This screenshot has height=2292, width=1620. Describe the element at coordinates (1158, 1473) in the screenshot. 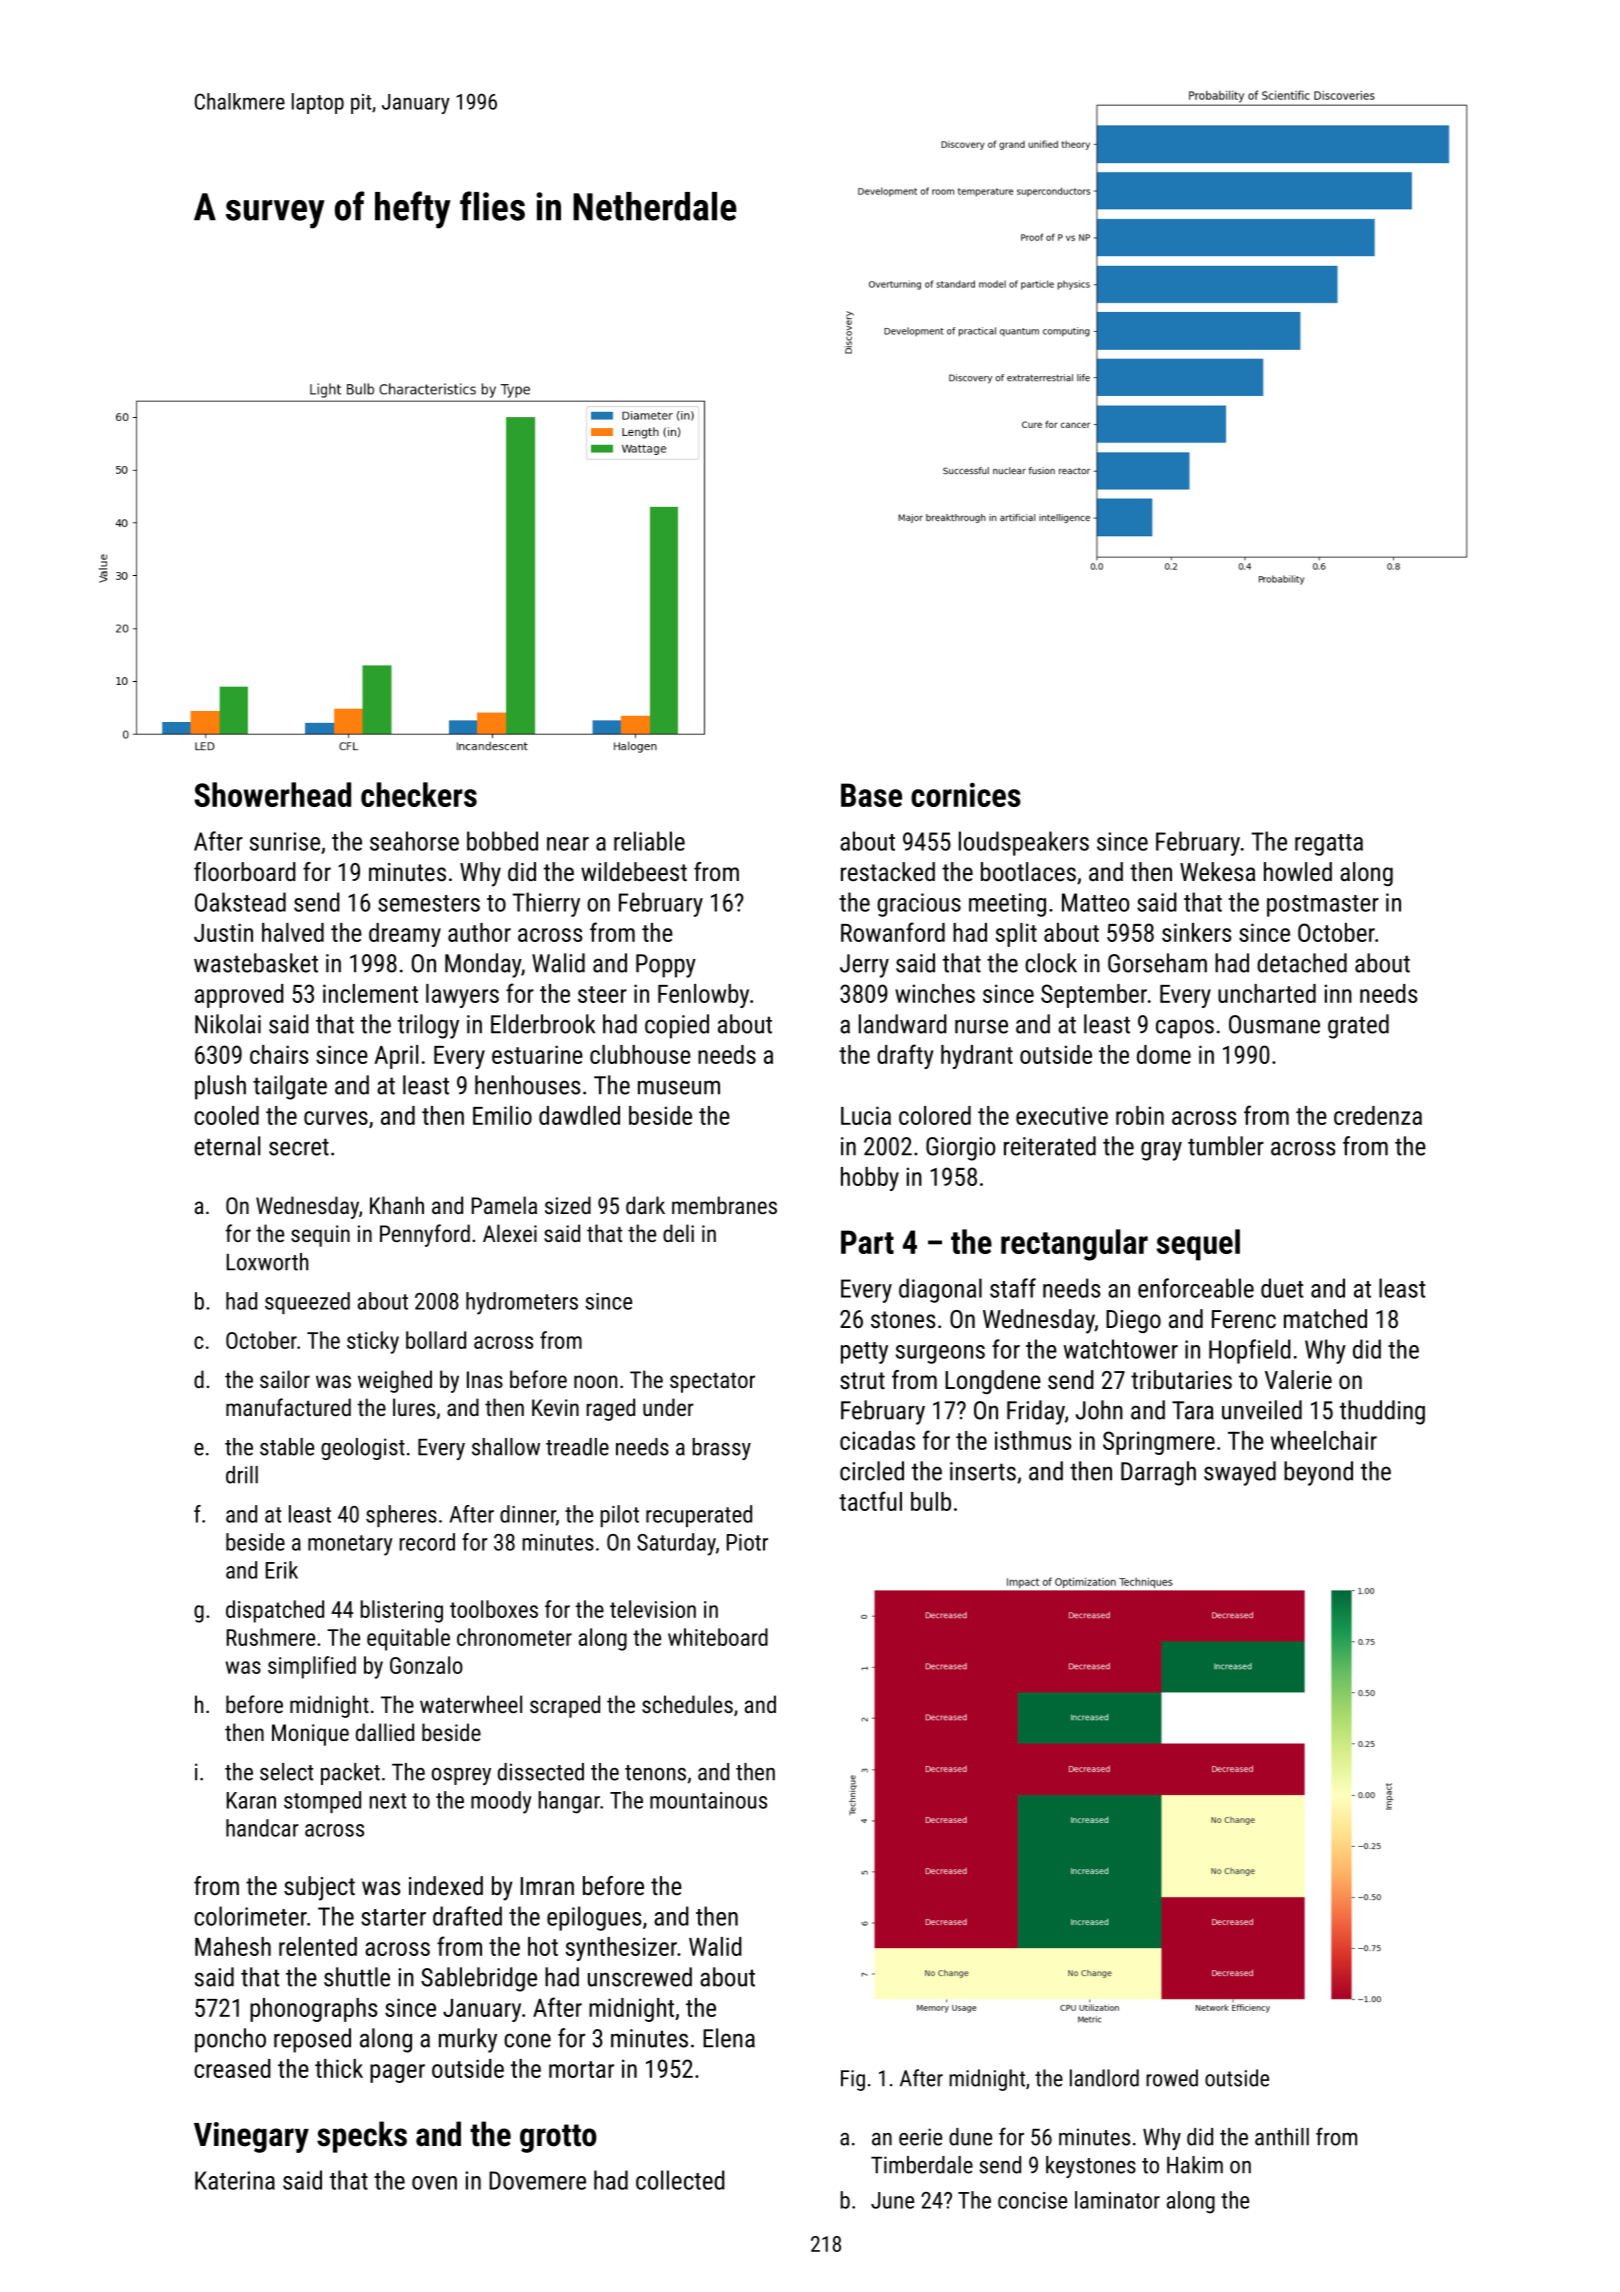

I see `Darragh` at that location.
